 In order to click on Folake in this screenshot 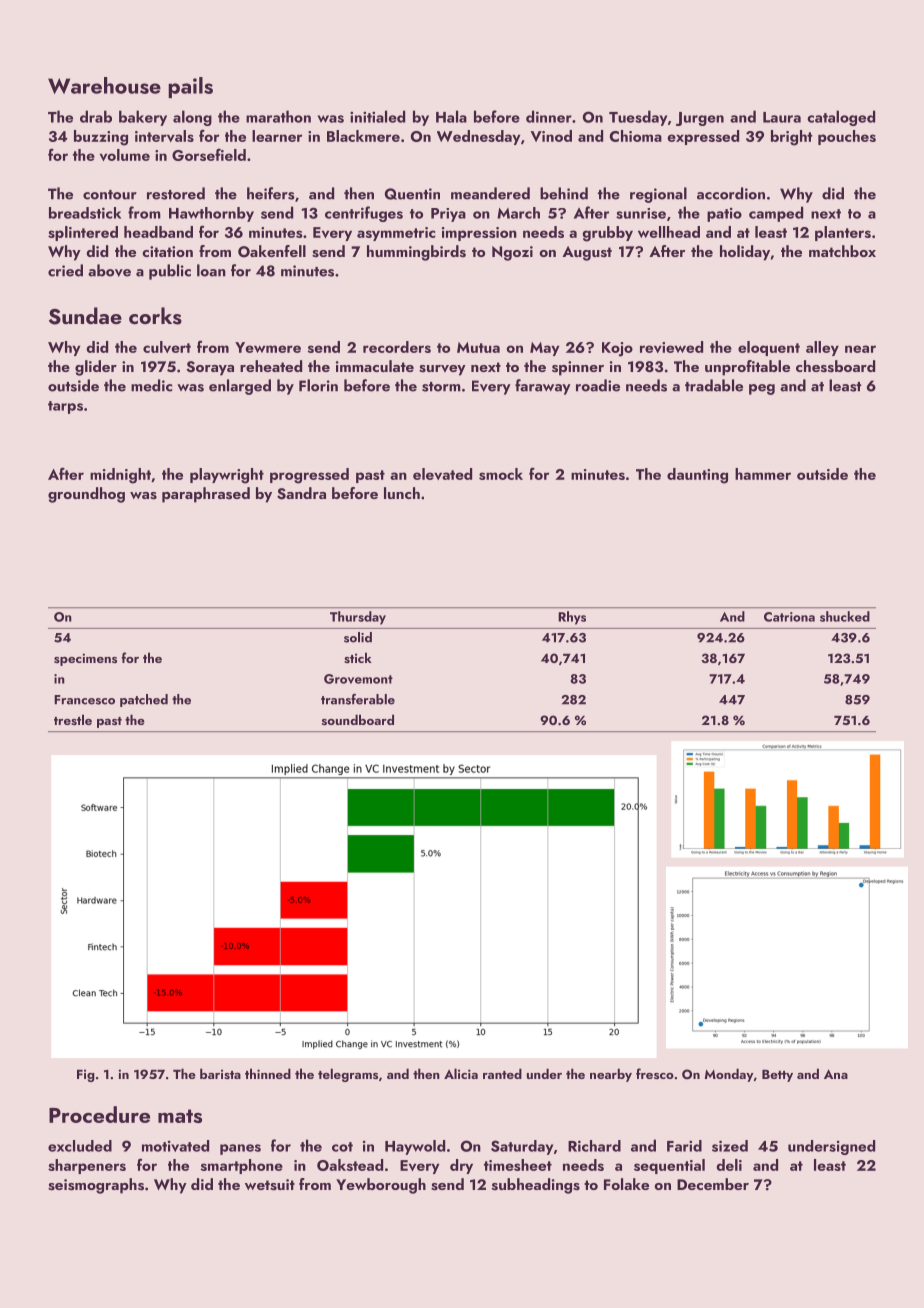, I will do `click(626, 1184)`.
